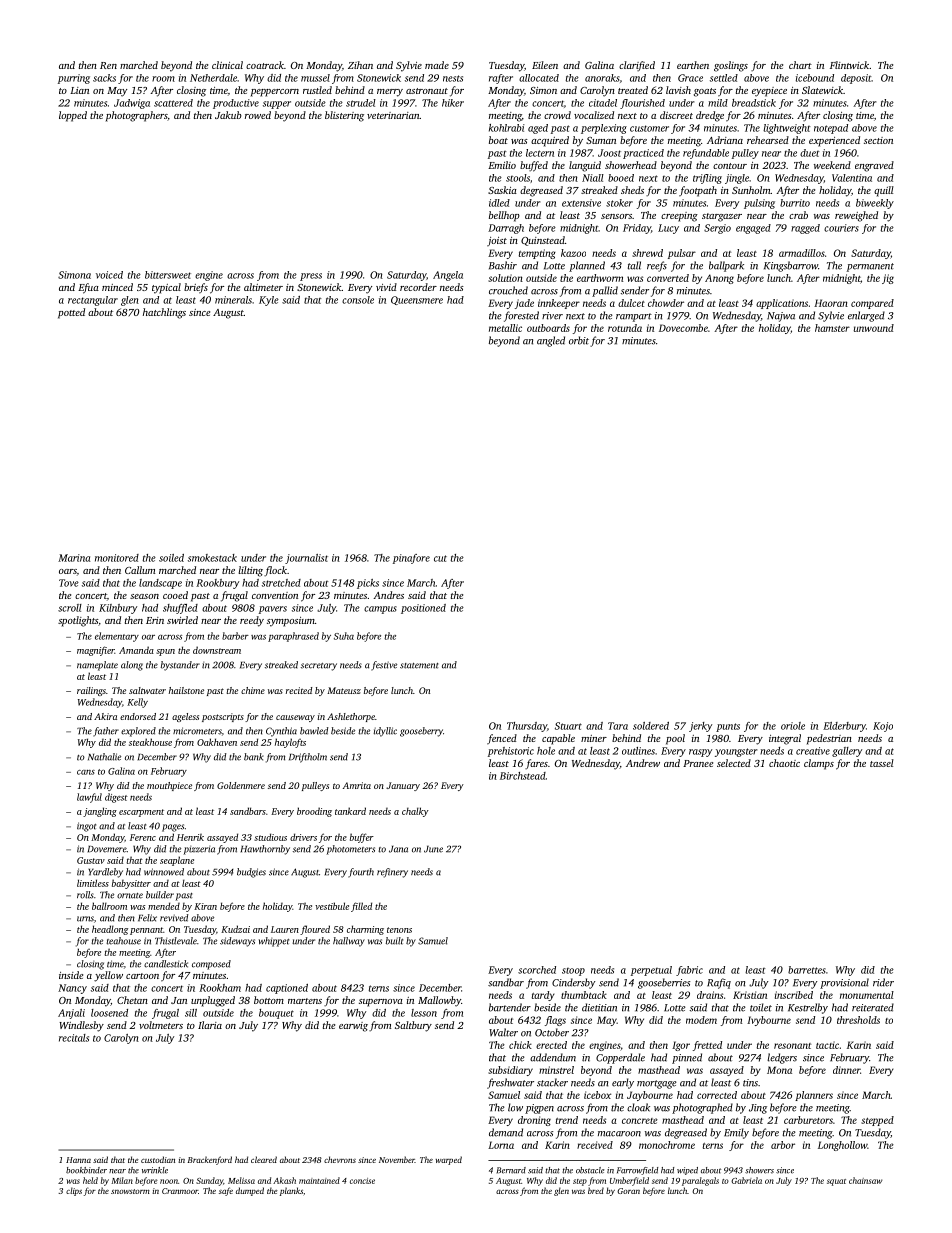 This screenshot has height=1233, width=952. Describe the element at coordinates (361, 103) in the screenshot. I see `strudel` at that location.
